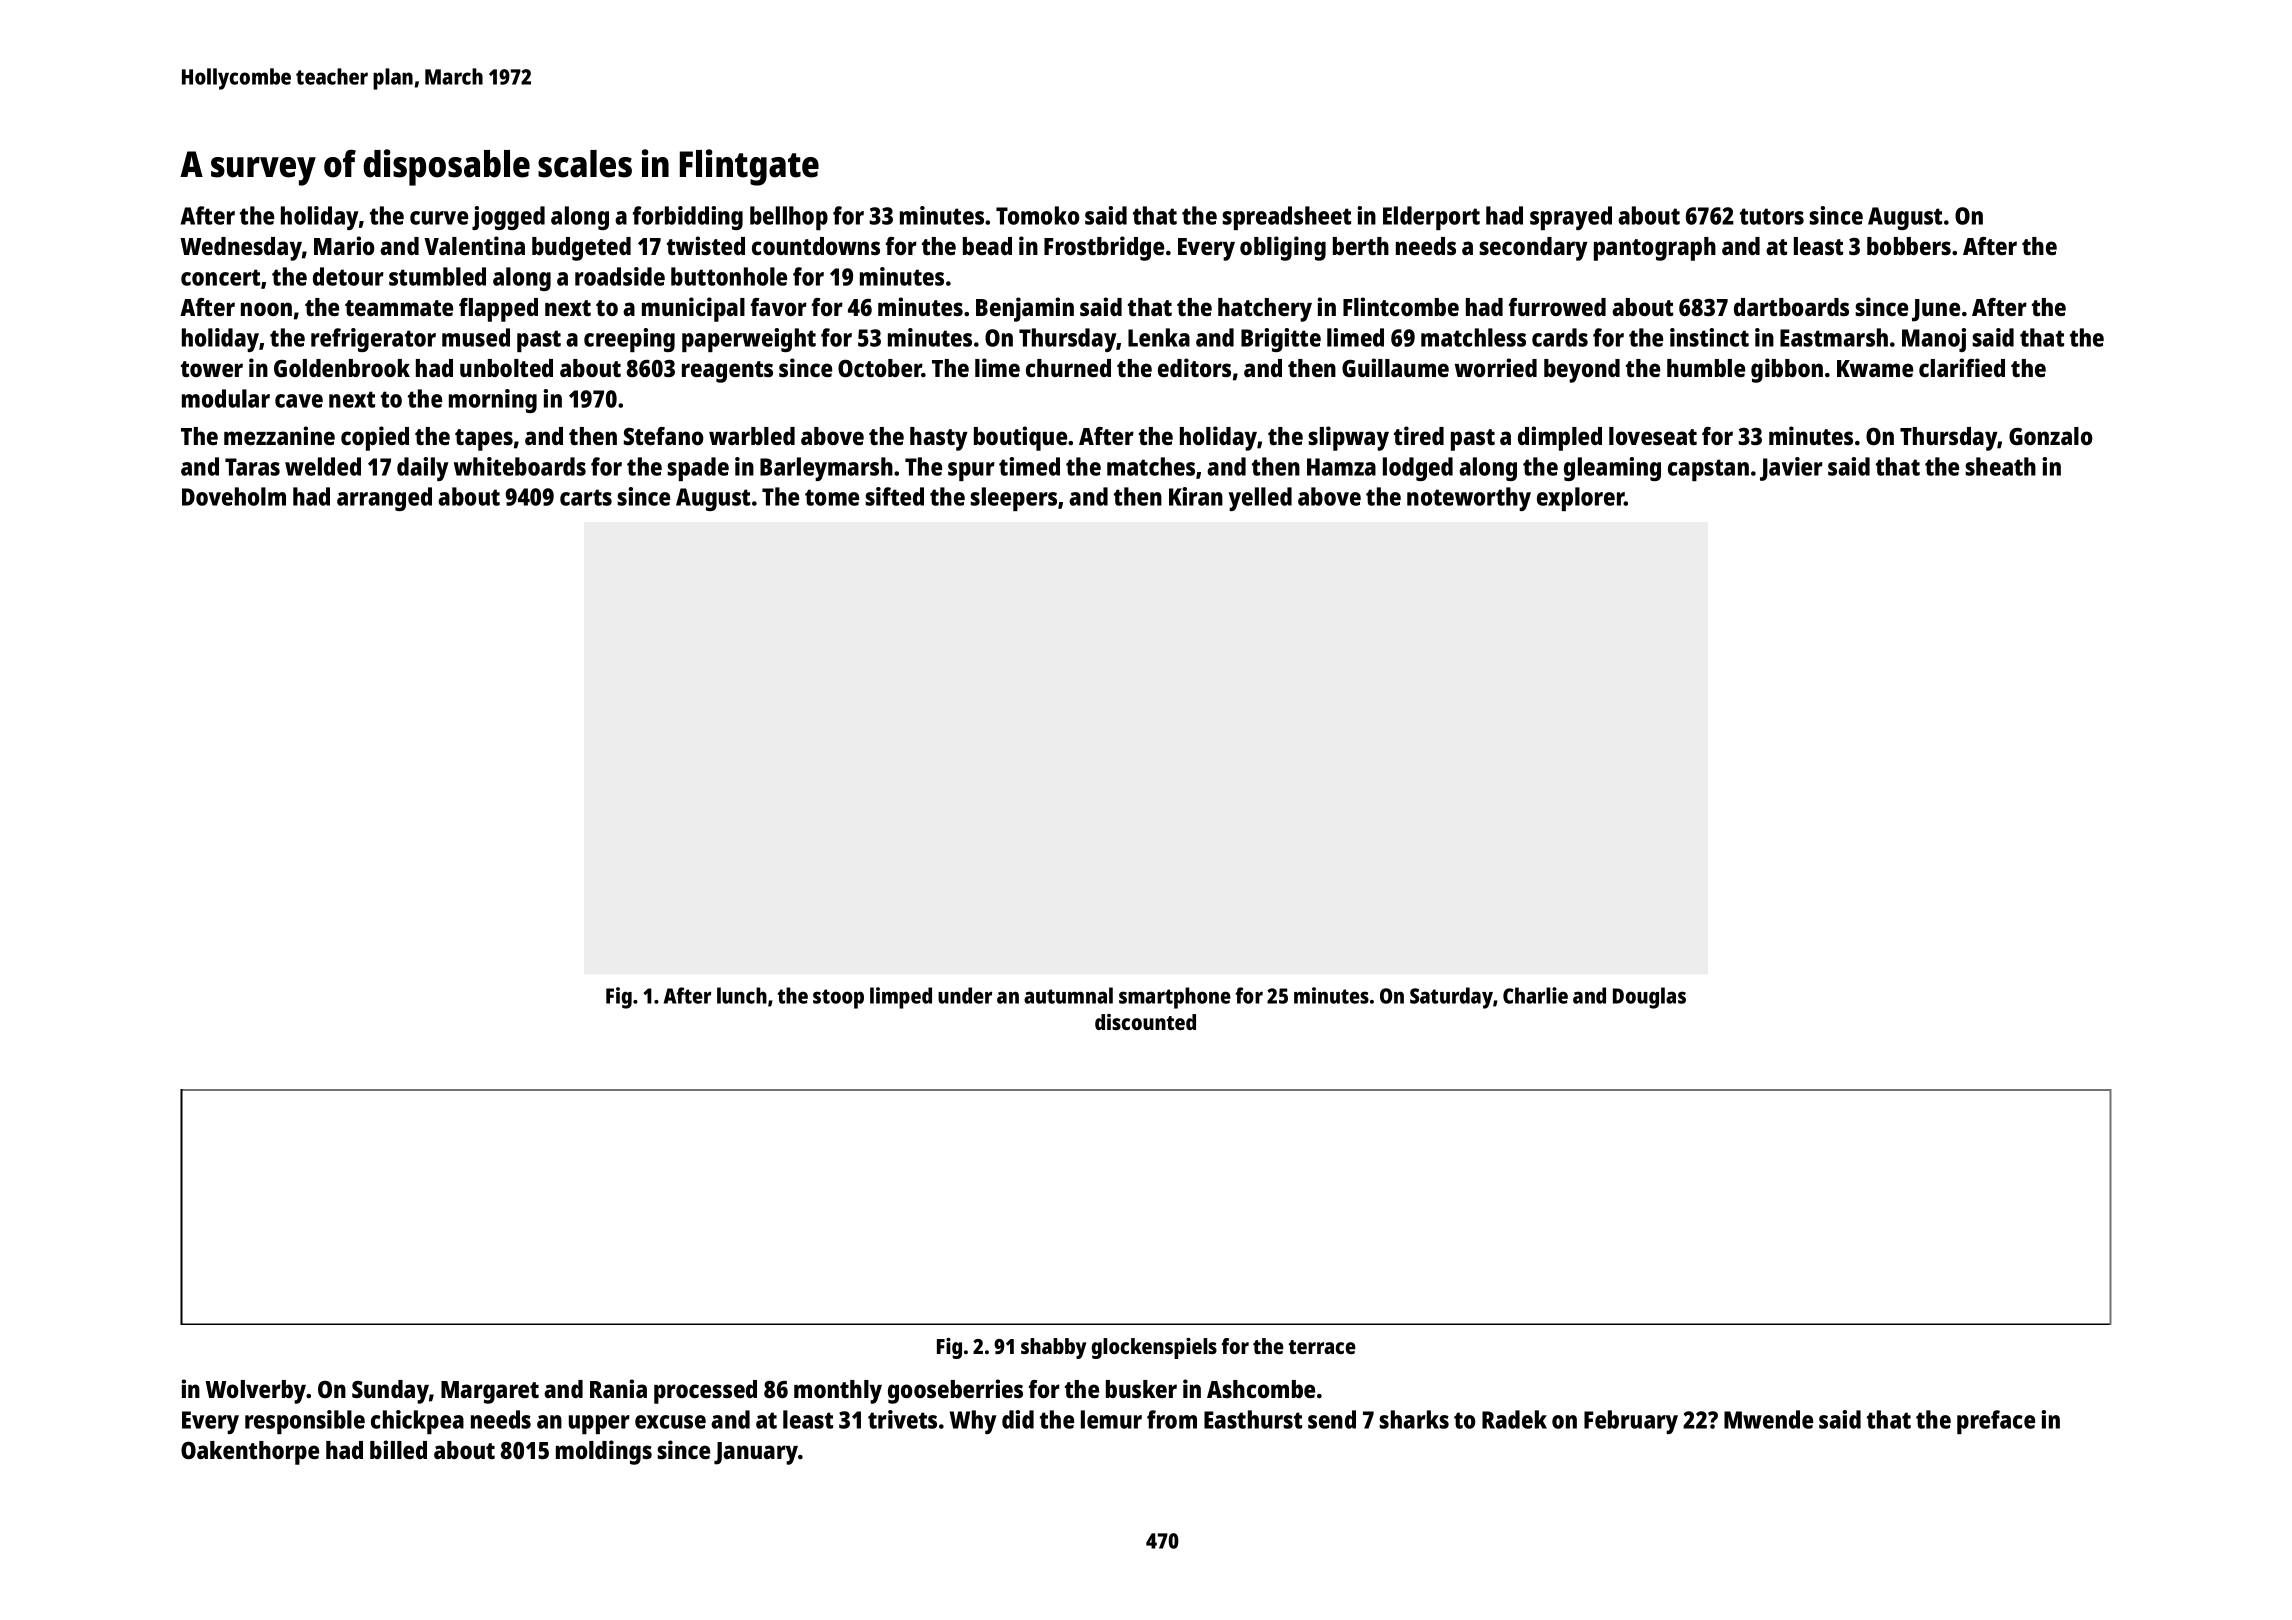  What do you see at coordinates (832, 497) in the page?
I see `tome` at bounding box center [832, 497].
